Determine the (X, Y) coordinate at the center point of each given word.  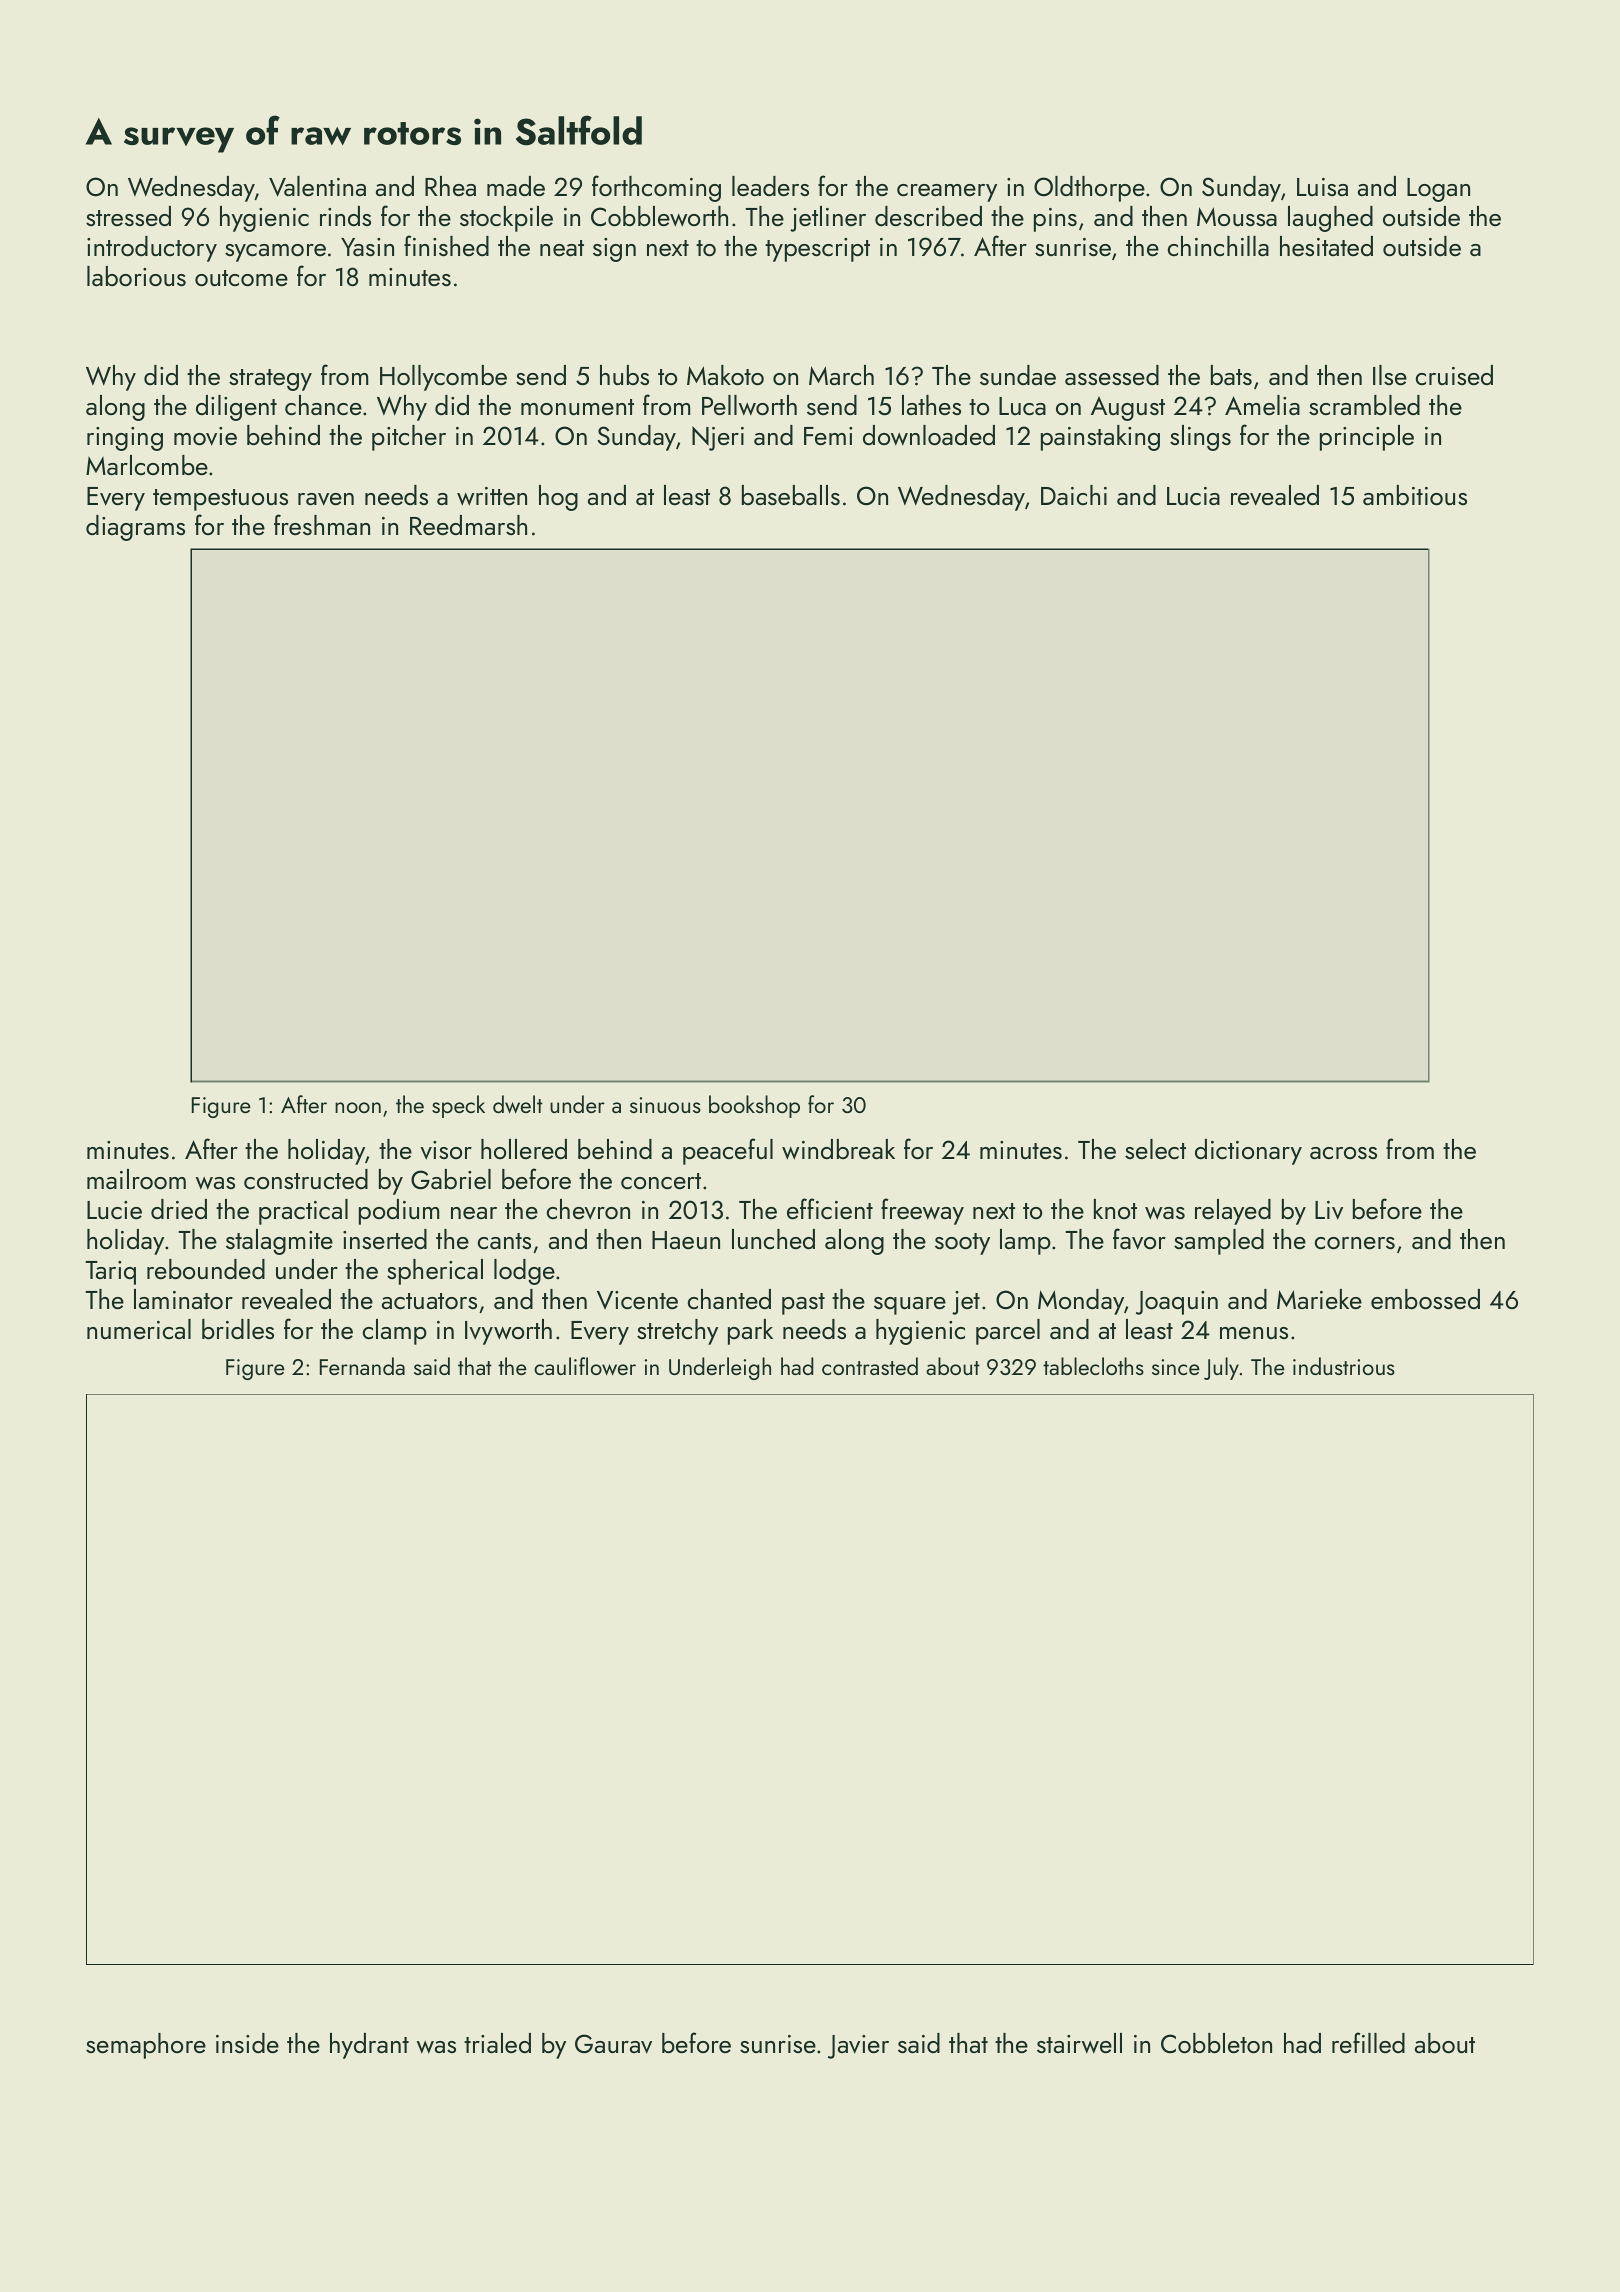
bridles (238, 1329)
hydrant (369, 2046)
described (928, 216)
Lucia (1193, 496)
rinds (345, 216)
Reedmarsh (468, 525)
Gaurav (613, 2044)
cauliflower (585, 1366)
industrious (1344, 1366)
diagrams (135, 528)
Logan (1438, 190)
